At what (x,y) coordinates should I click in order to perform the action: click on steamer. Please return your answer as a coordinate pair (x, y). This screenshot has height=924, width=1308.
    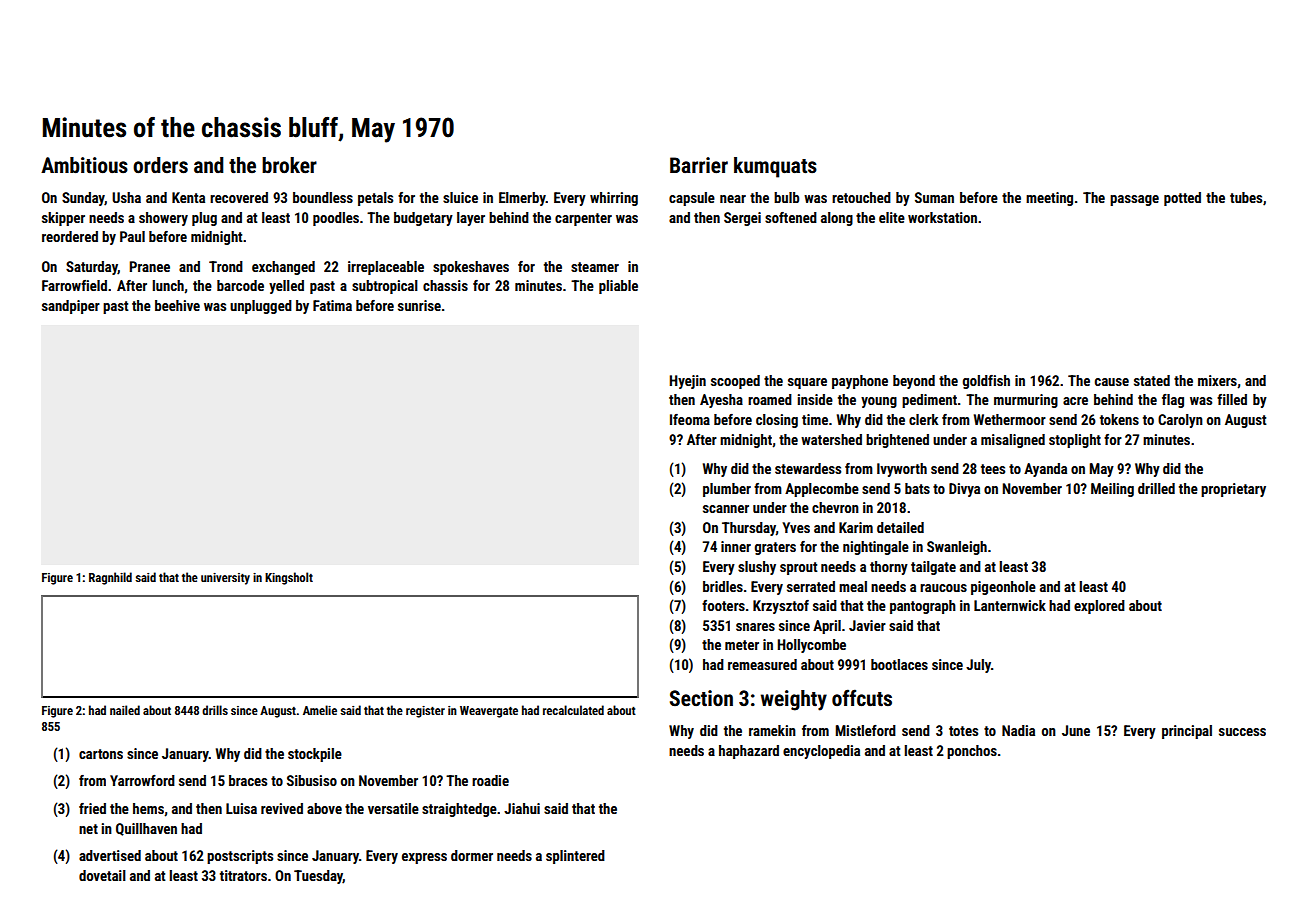
    Looking at the image, I should click on (595, 267).
